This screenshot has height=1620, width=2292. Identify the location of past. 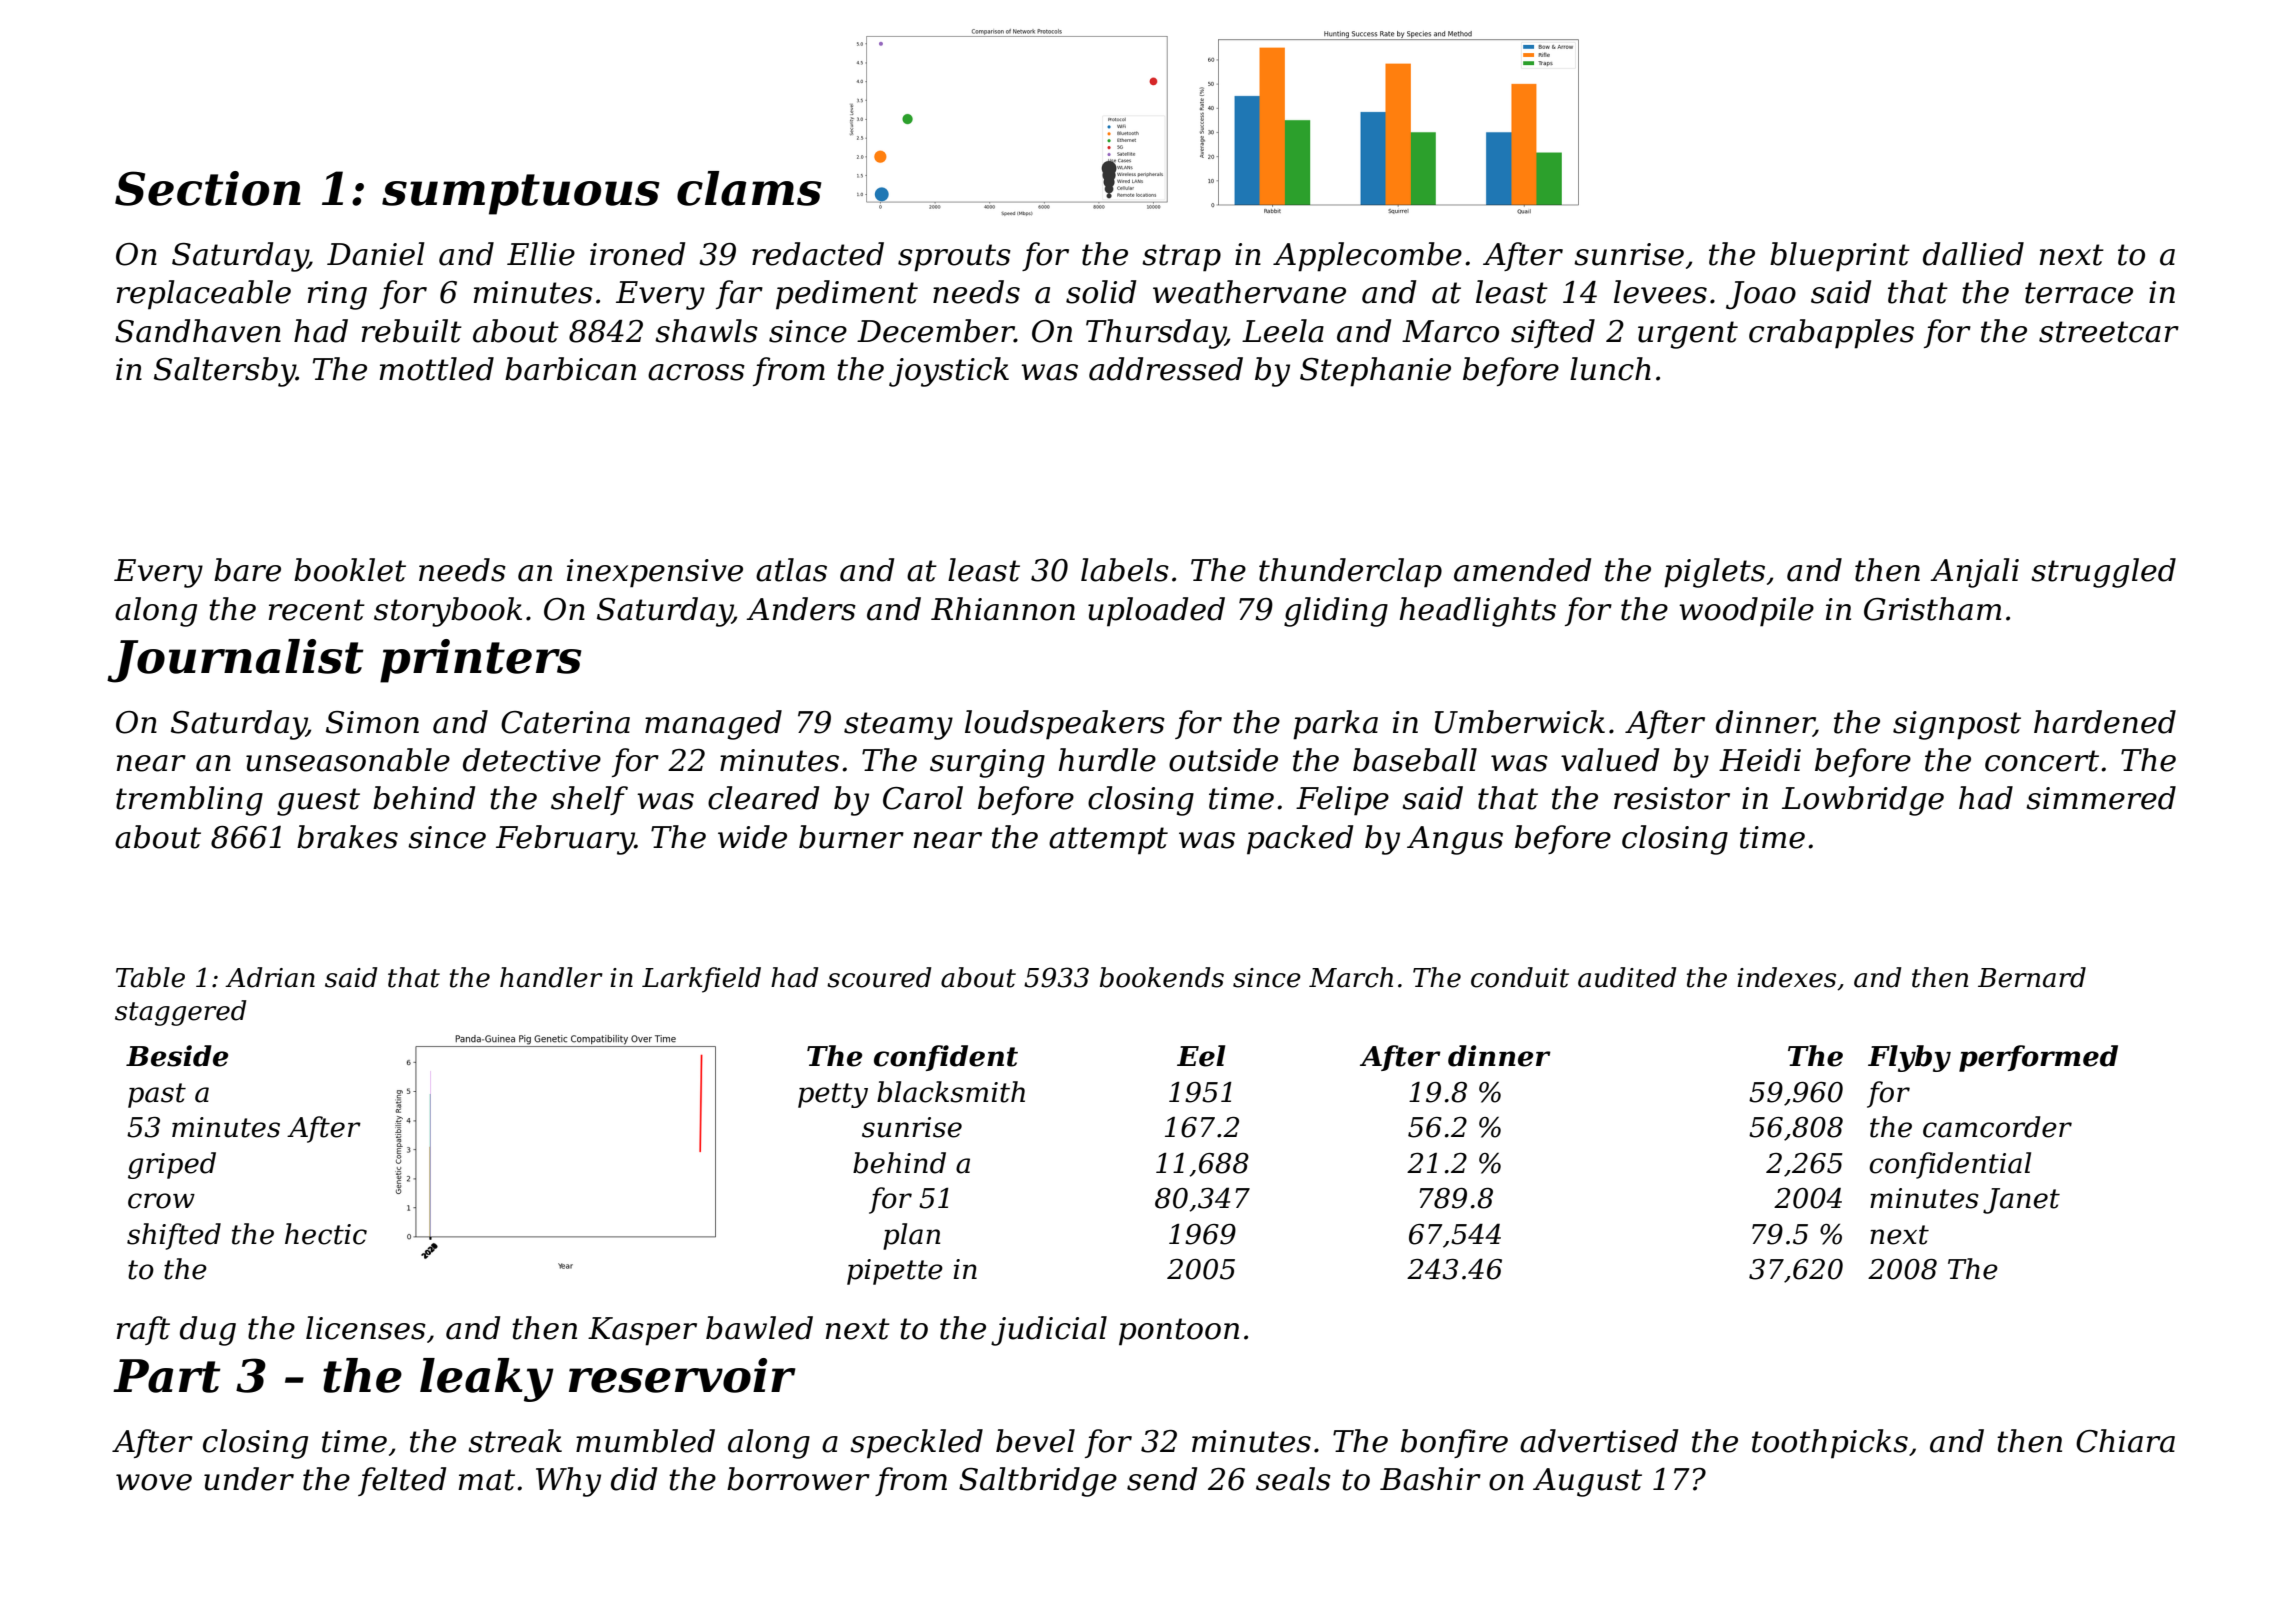
(157, 1095).
